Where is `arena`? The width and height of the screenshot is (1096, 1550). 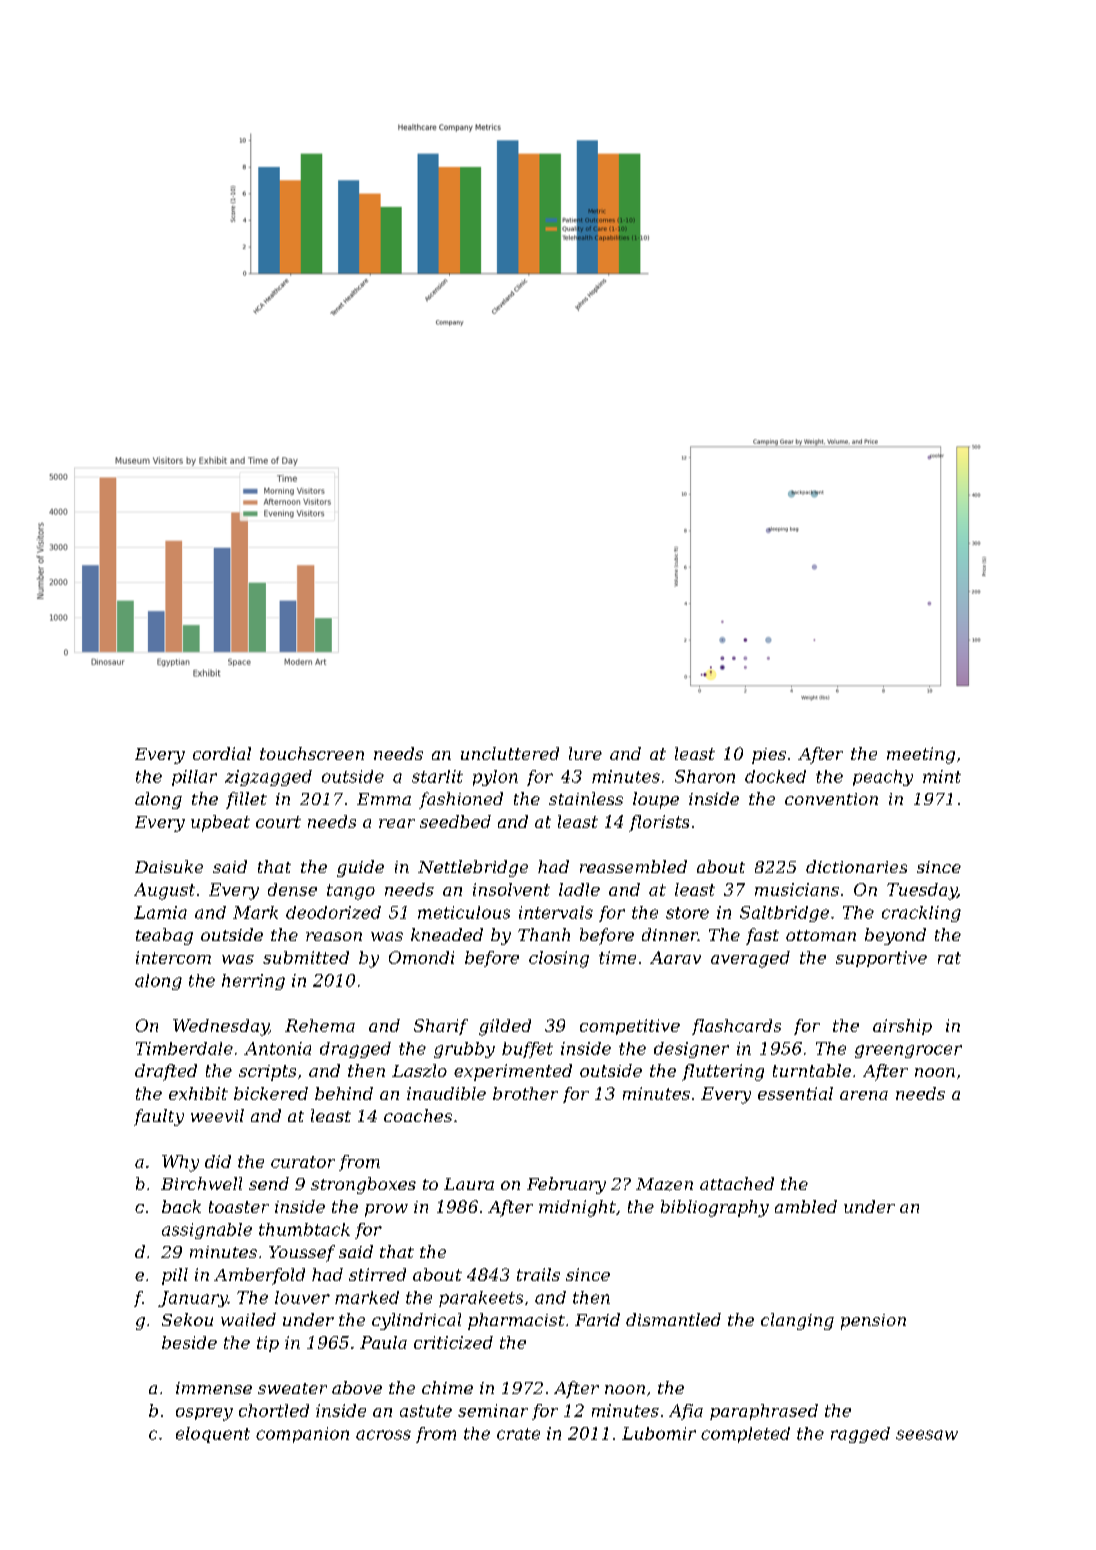
arena is located at coordinates (864, 1095).
